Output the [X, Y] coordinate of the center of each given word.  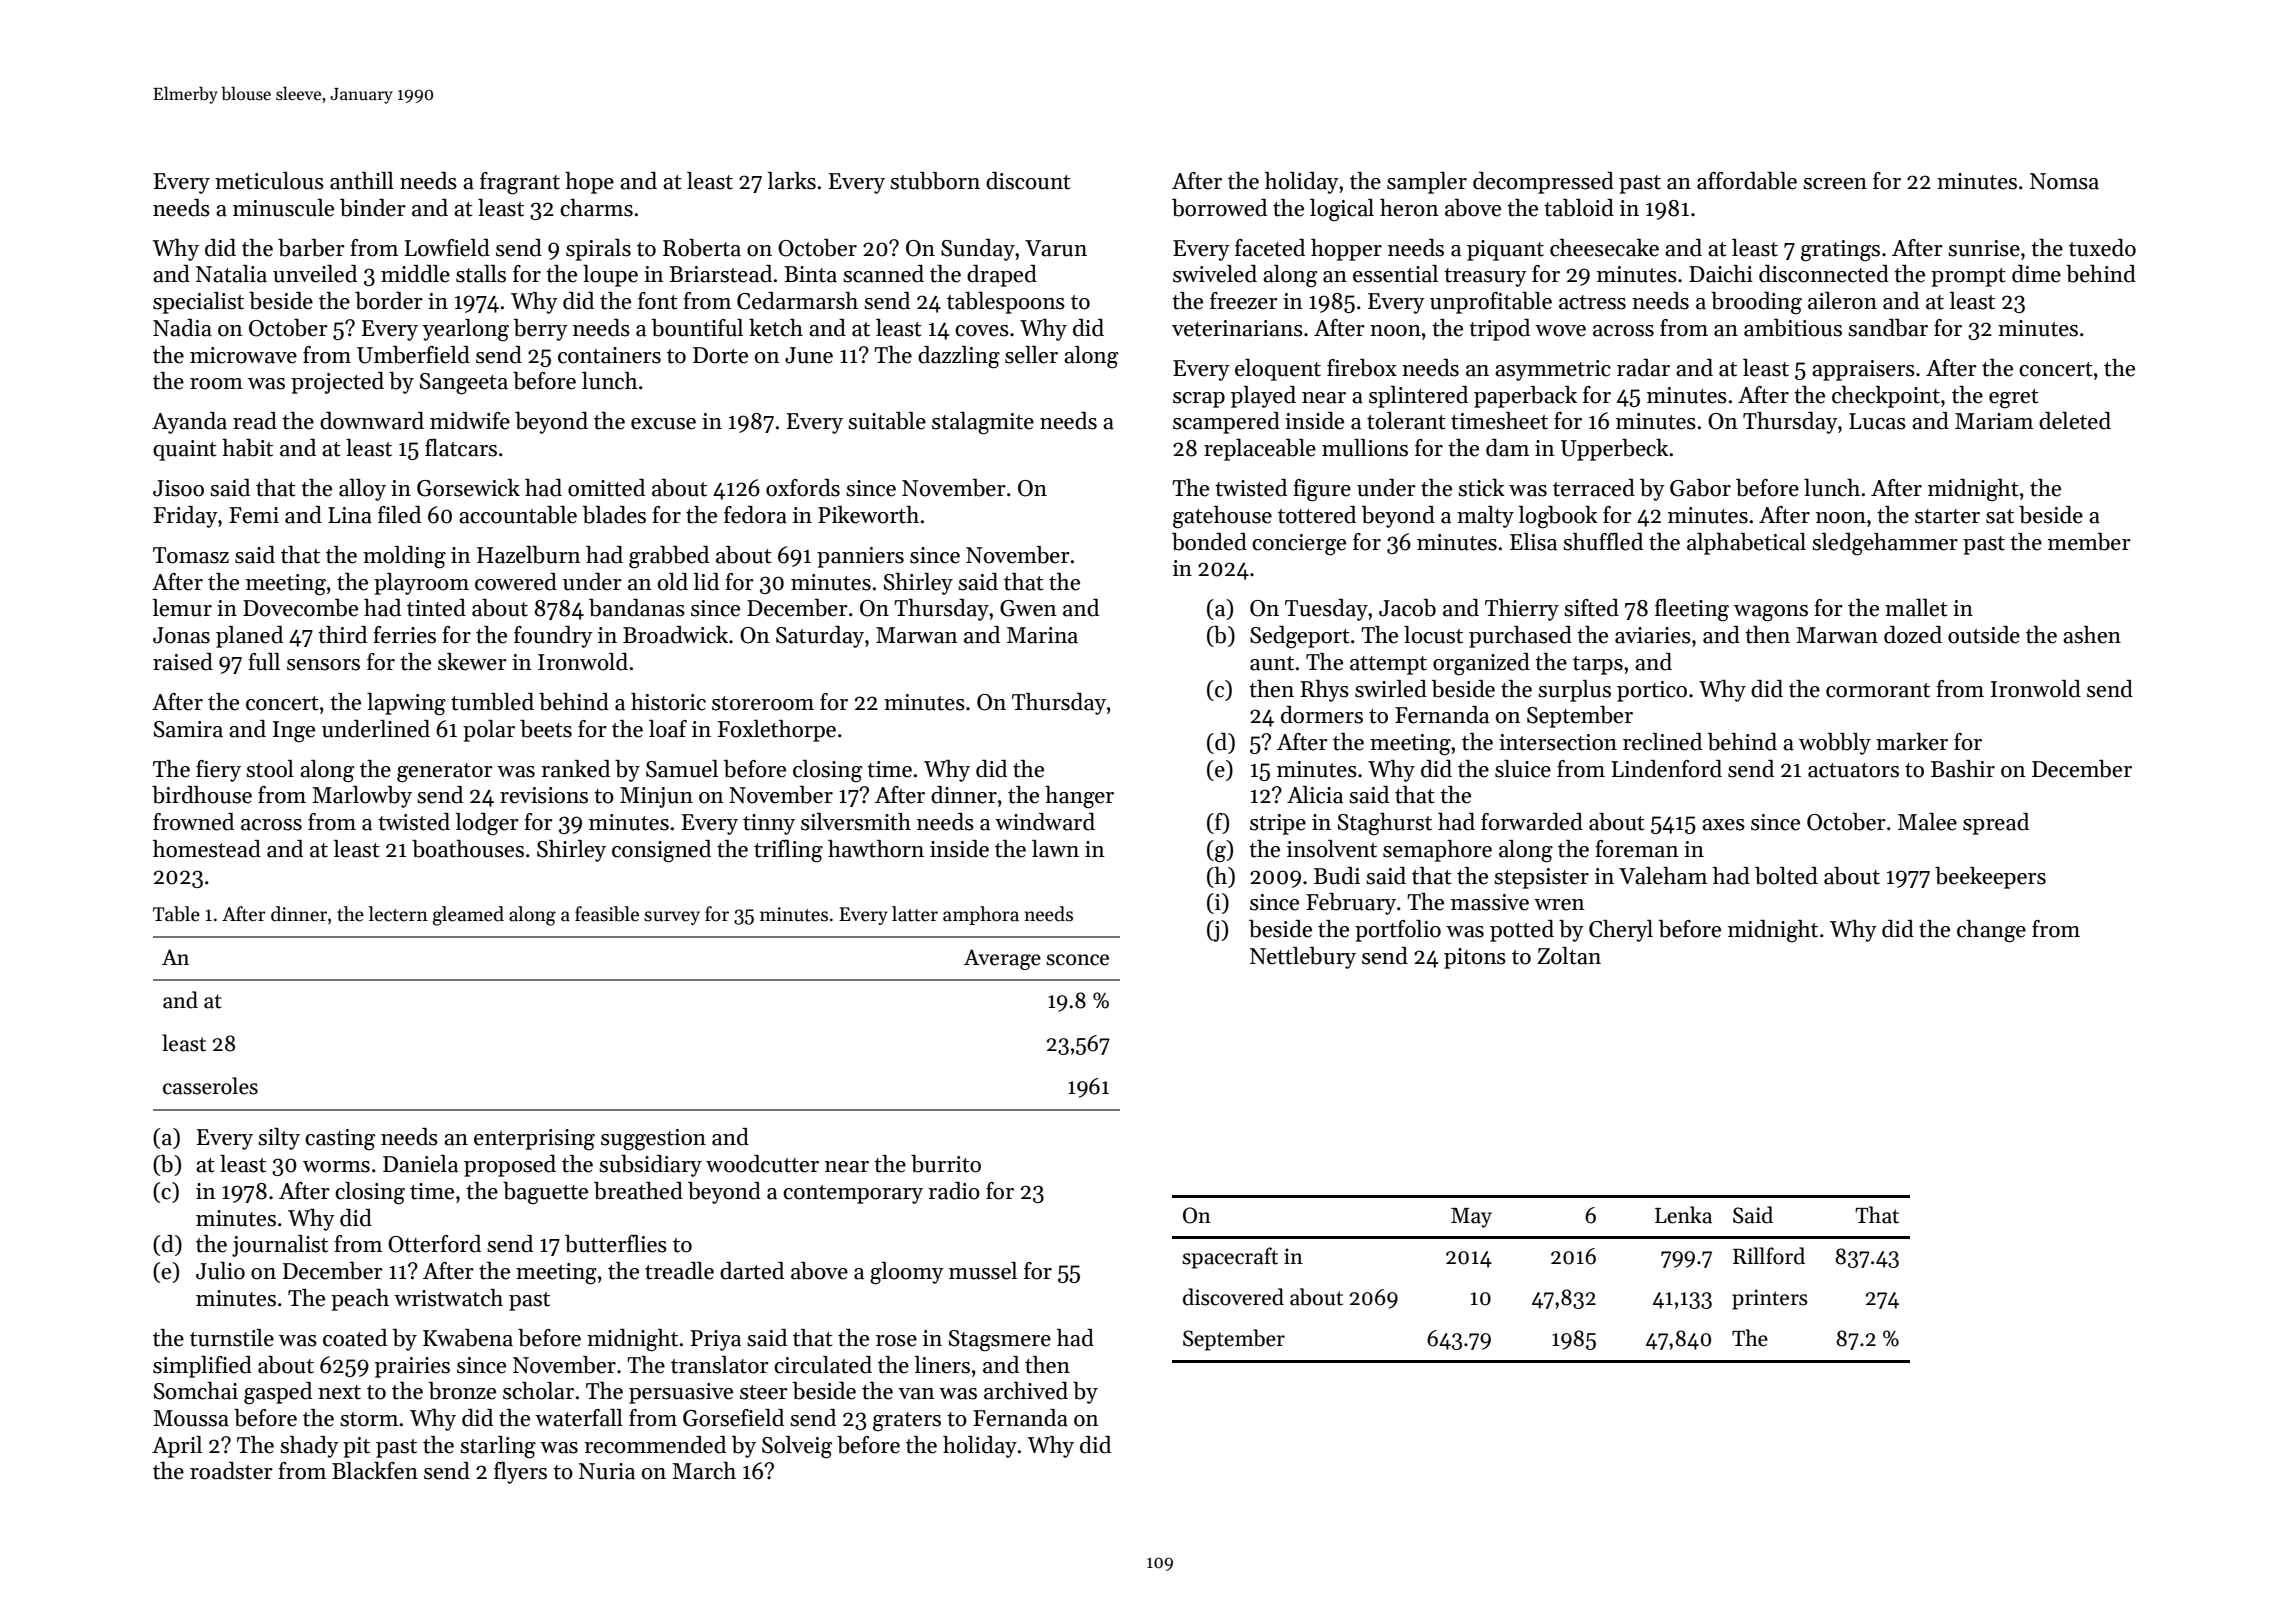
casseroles [210, 1086]
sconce [1077, 960]
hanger [1079, 797]
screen [1835, 184]
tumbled [492, 702]
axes [1723, 825]
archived [1026, 1391]
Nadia [182, 328]
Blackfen [375, 1471]
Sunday [978, 250]
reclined [1662, 742]
